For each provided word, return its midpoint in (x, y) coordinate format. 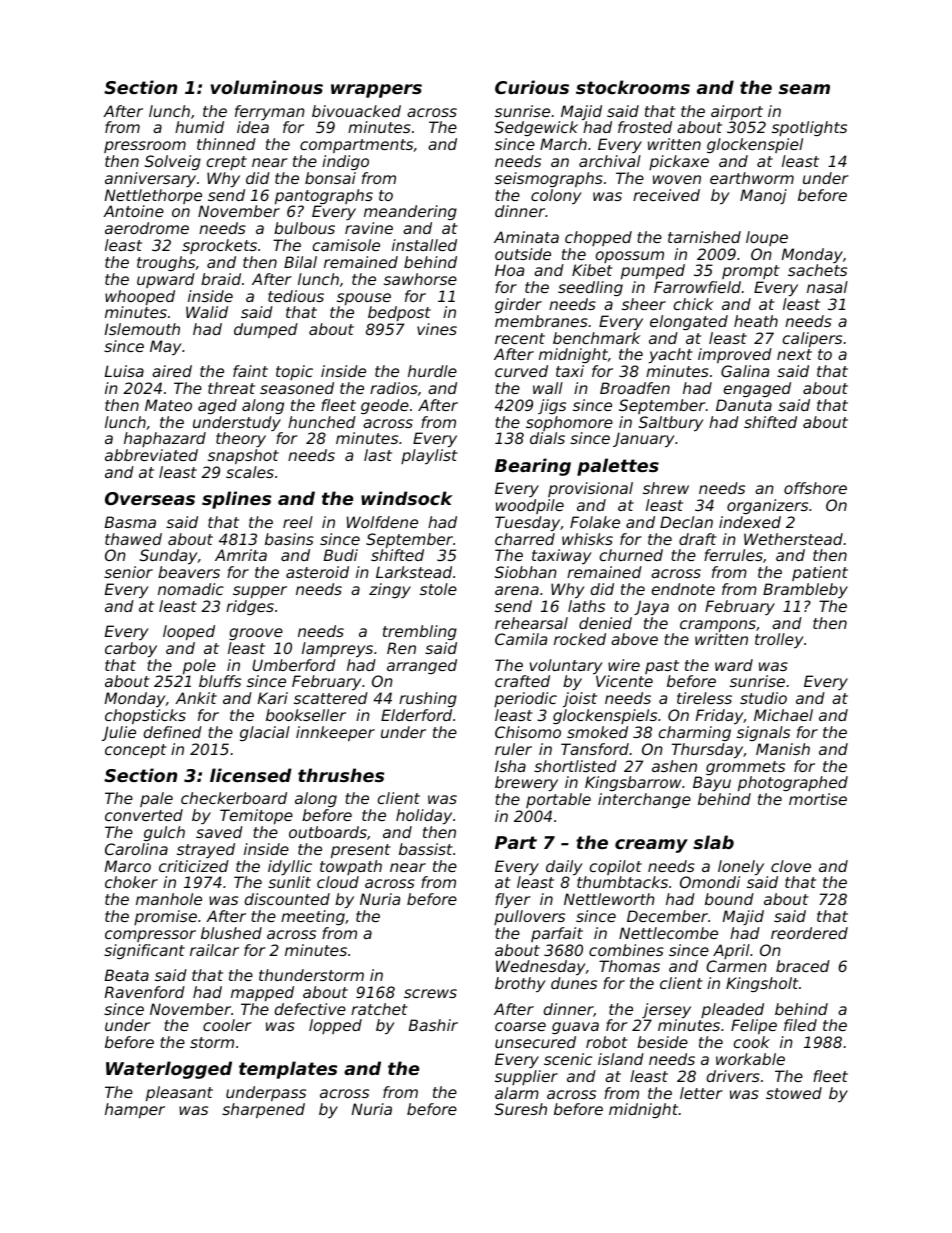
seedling (590, 288)
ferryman (270, 112)
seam (804, 89)
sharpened (263, 1110)
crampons (718, 626)
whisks (587, 539)
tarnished (704, 237)
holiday (424, 816)
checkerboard (234, 798)
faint (250, 371)
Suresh (521, 1109)
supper (260, 592)
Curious (532, 87)
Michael (783, 715)
